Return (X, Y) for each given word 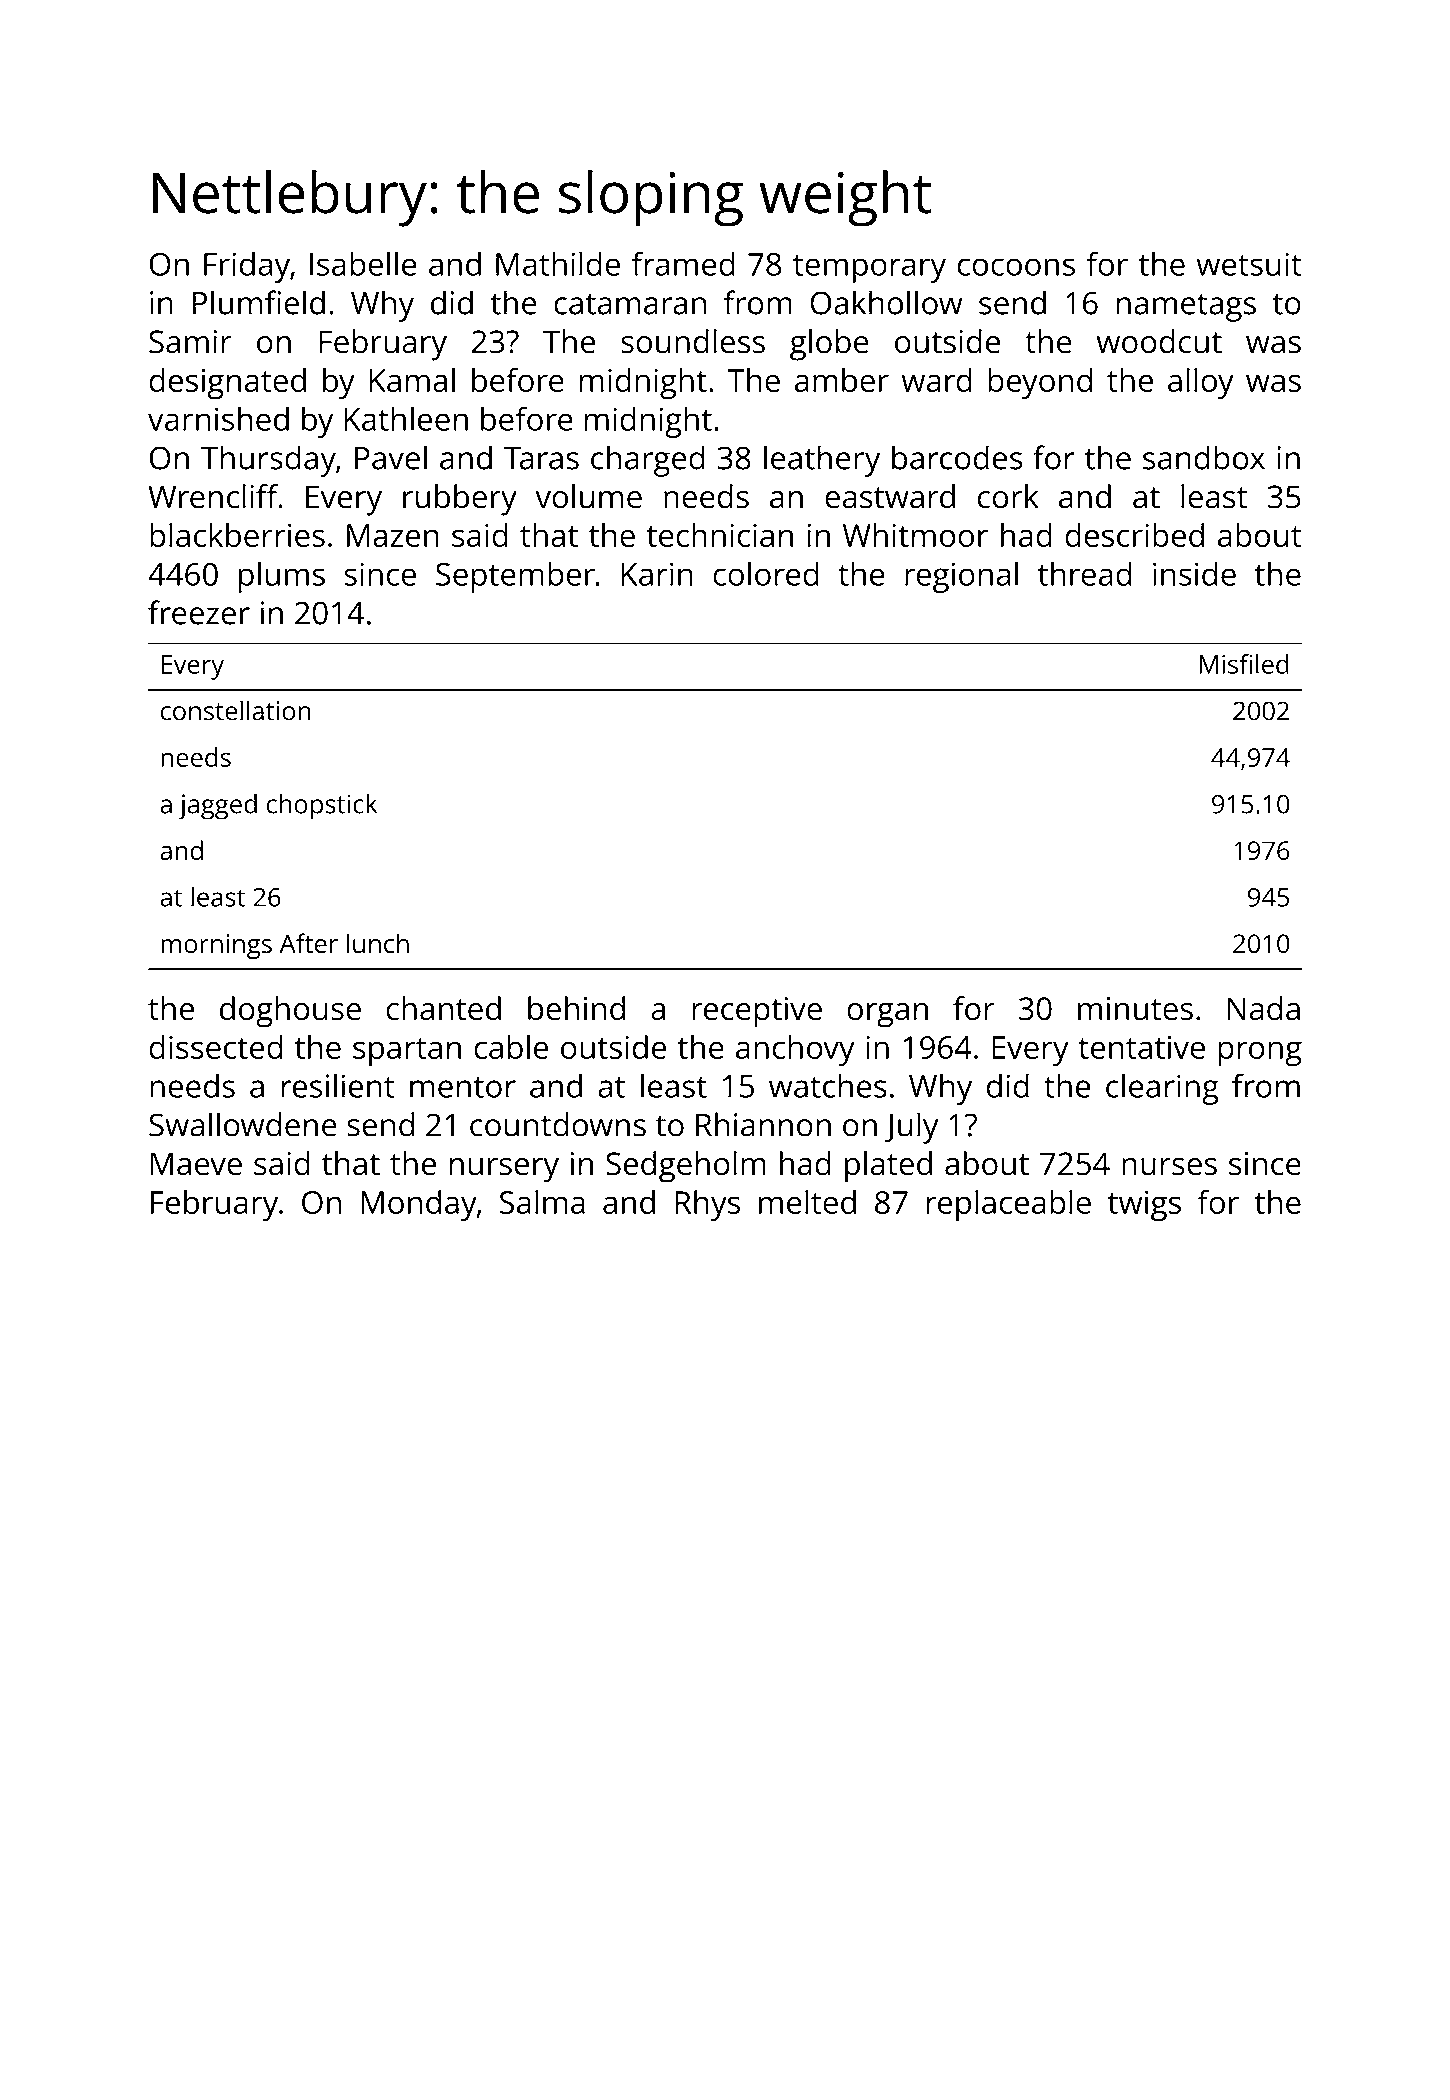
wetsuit (1249, 264)
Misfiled (1244, 664)
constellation (235, 710)
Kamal (412, 380)
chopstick (322, 807)
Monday (419, 1205)
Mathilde (558, 263)
